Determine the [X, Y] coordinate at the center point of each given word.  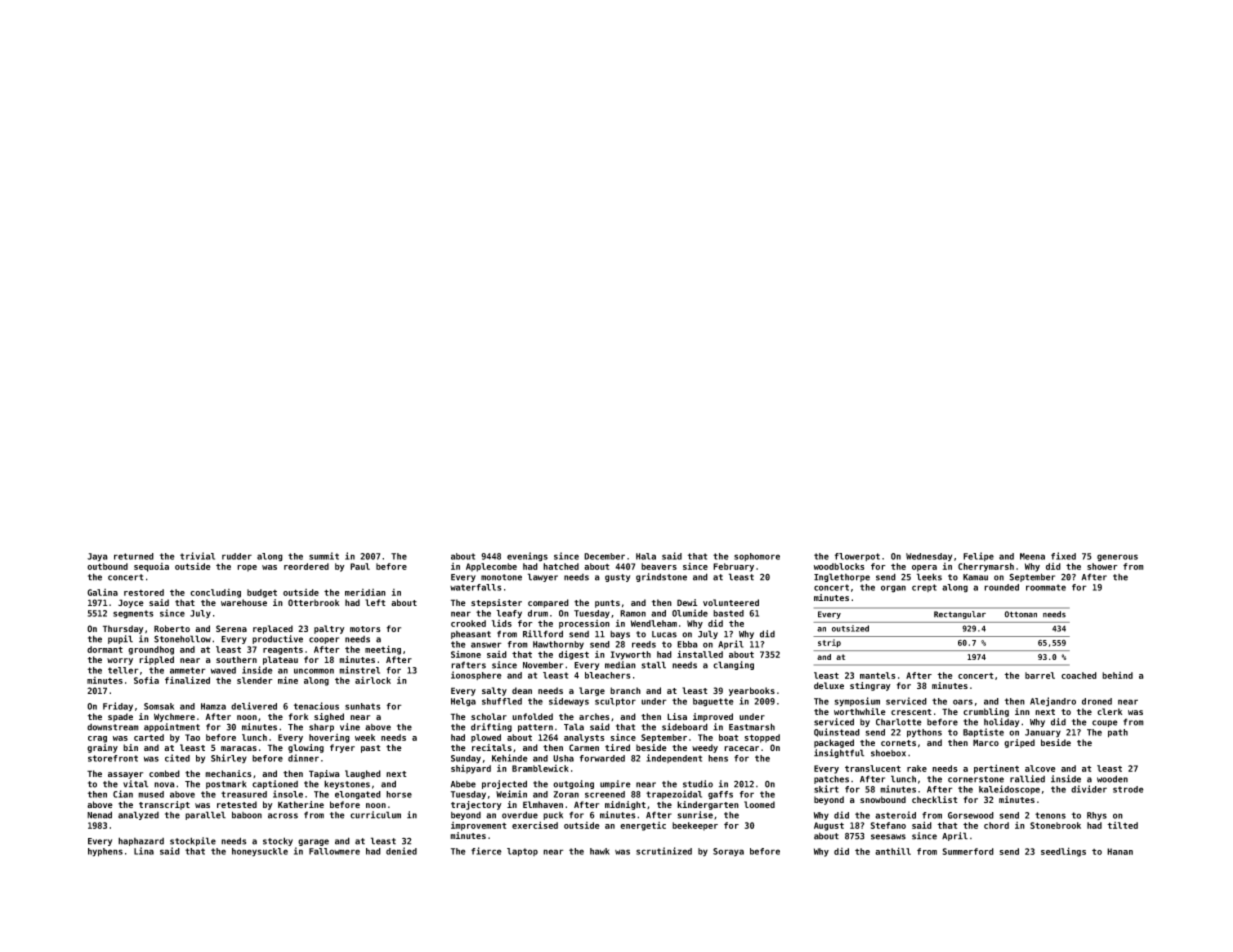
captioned [275, 784]
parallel [205, 815]
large [592, 691]
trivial [197, 556]
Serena [231, 628]
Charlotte [899, 722]
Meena [1032, 556]
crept [924, 588]
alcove [1040, 768]
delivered [254, 706]
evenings [527, 557]
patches [831, 779]
